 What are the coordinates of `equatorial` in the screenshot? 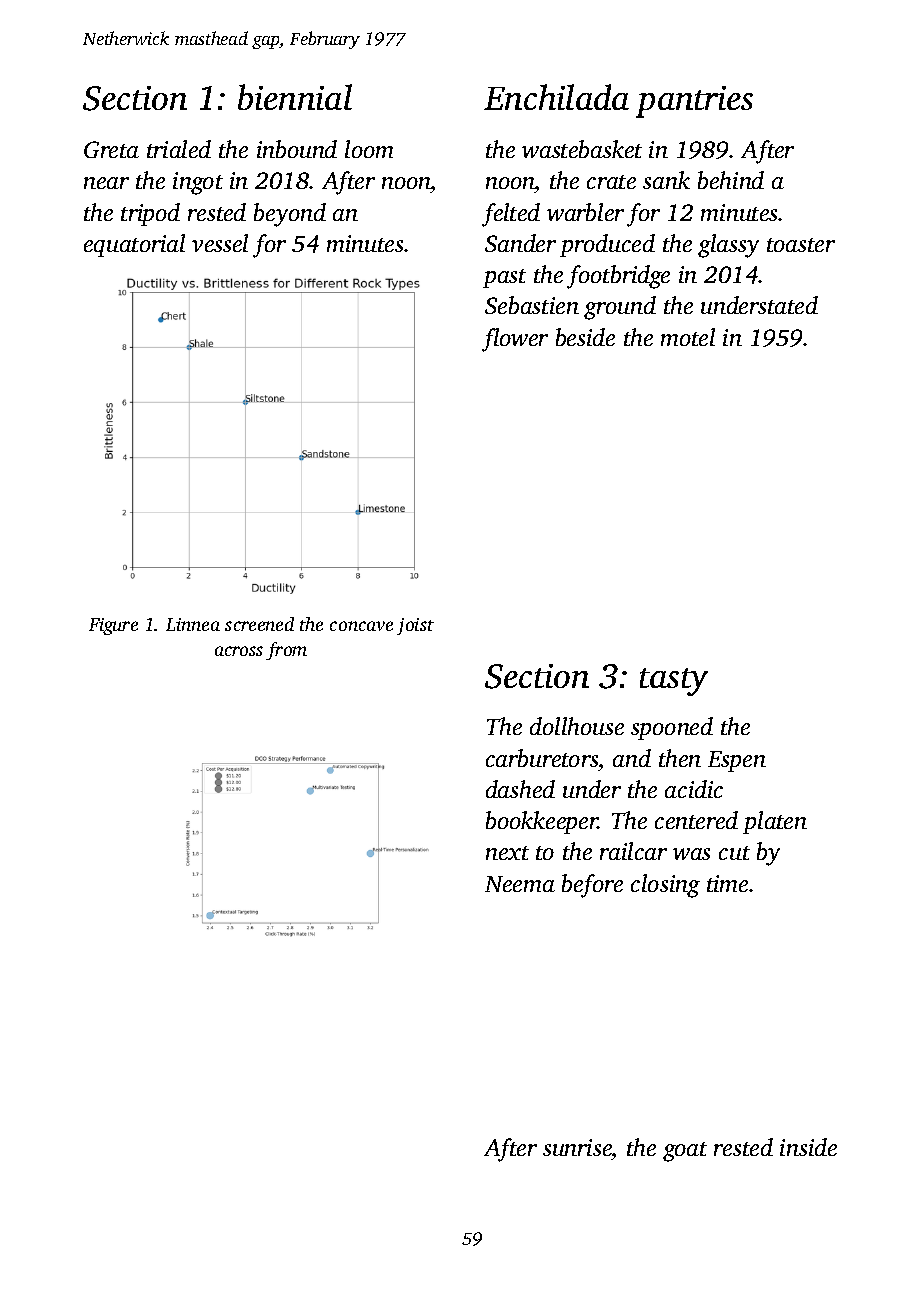 It's located at (134, 245).
